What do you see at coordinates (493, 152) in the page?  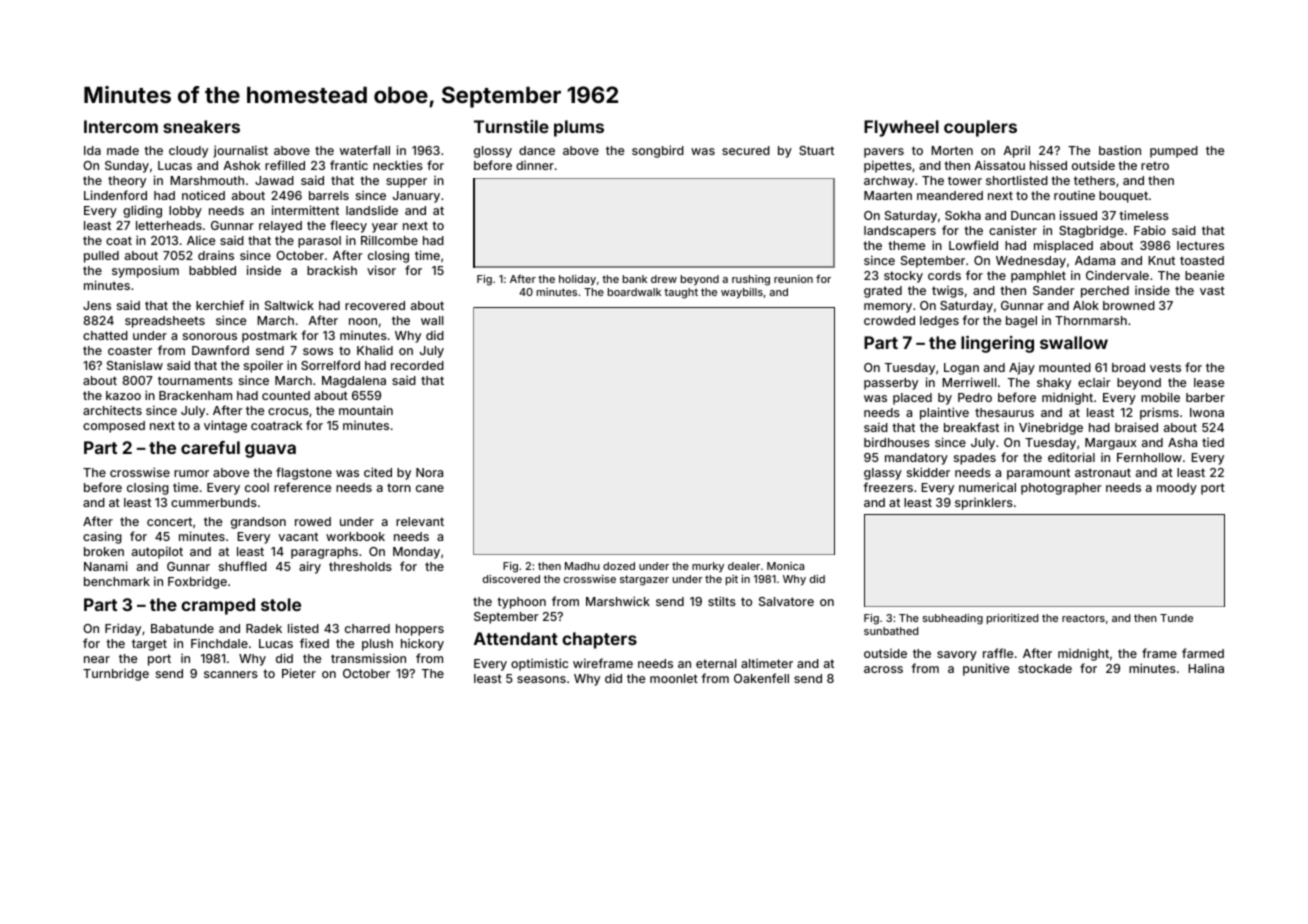 I see `glossy` at bounding box center [493, 152].
